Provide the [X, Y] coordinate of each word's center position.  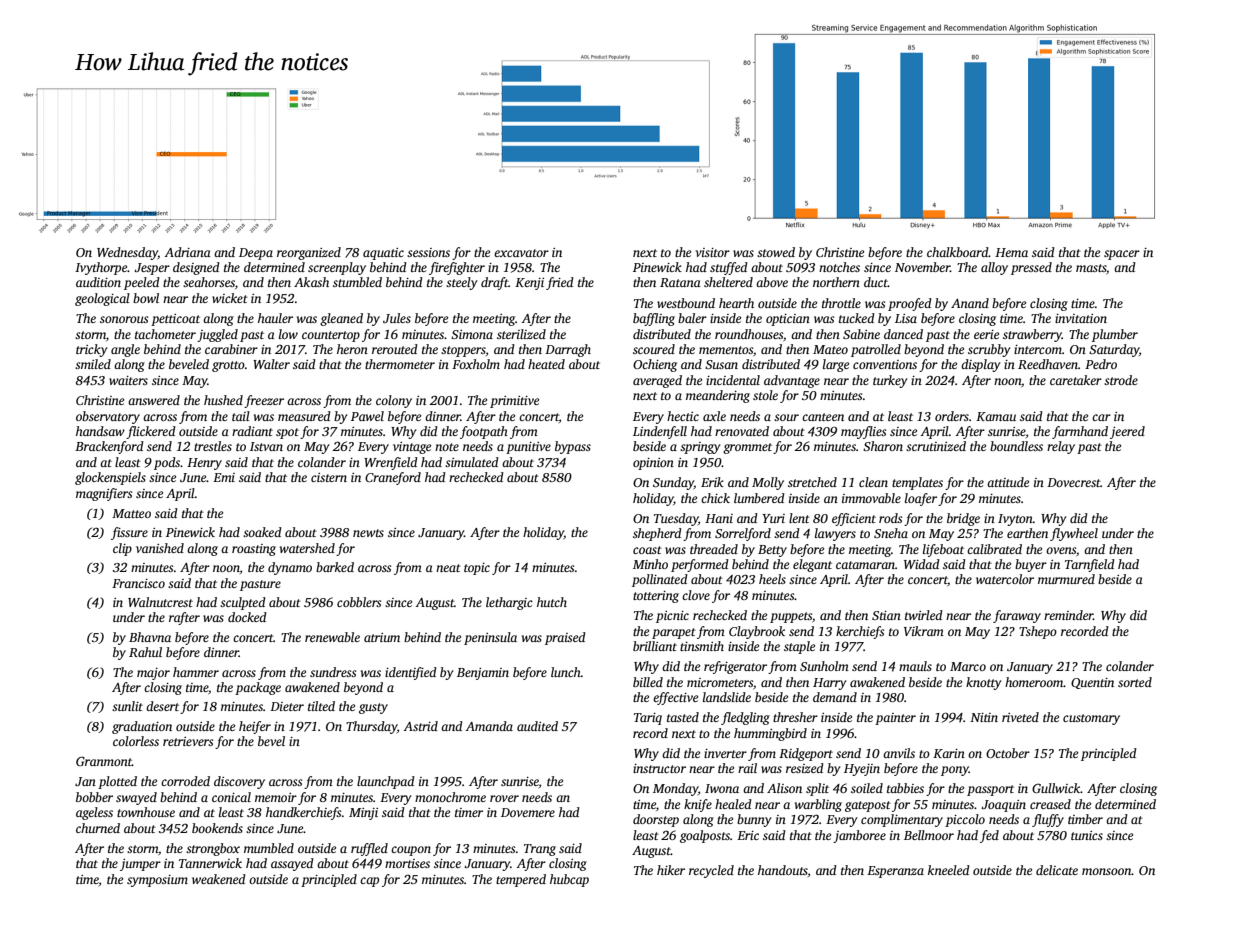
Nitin [984, 717]
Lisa [906, 318]
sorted [1135, 682]
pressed [1031, 268]
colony [394, 401]
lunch [566, 672]
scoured [654, 349]
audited [537, 726]
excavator [521, 253]
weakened [219, 879]
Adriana [187, 252]
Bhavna [150, 637]
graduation [142, 727]
